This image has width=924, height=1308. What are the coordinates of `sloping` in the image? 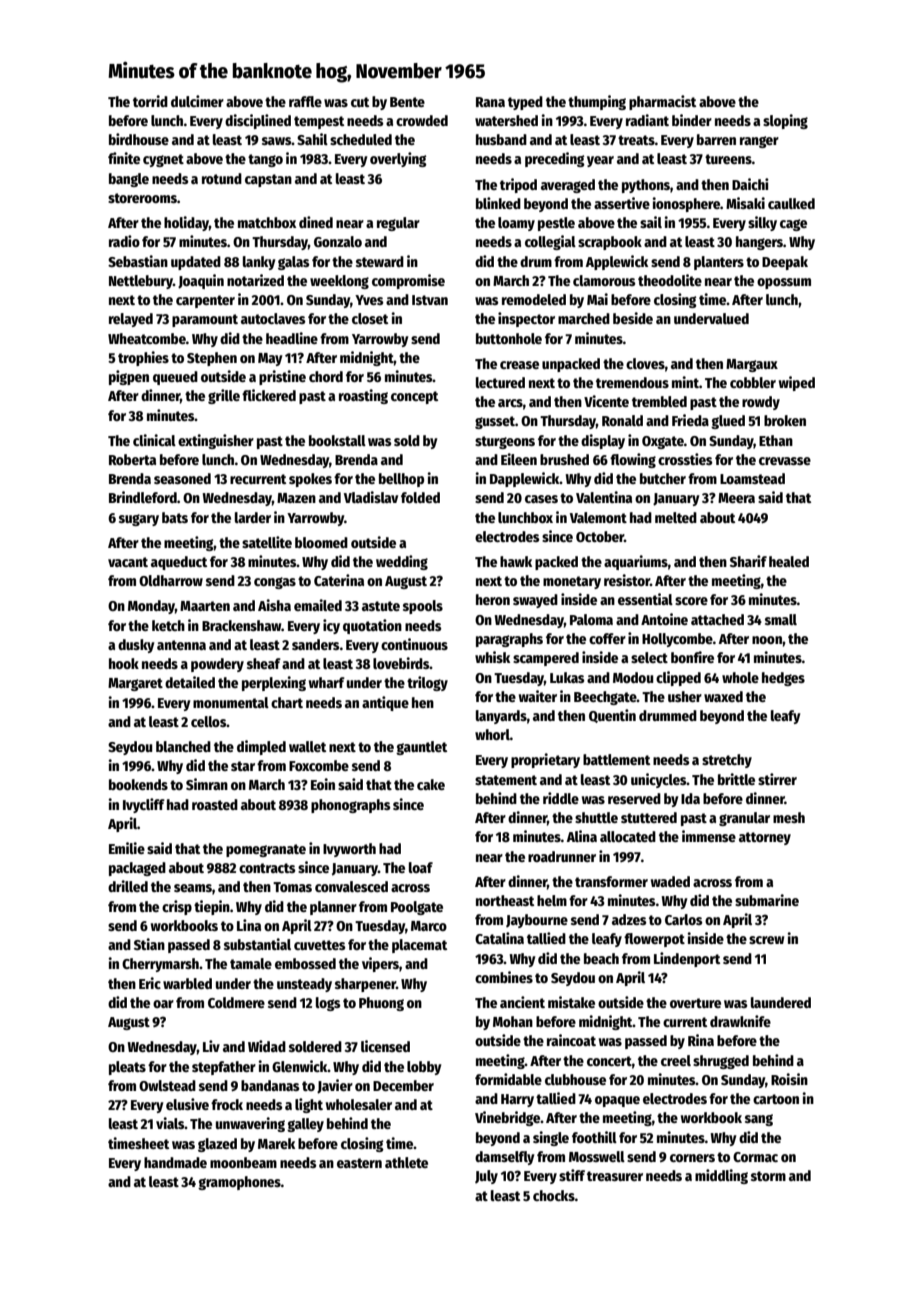 It's located at (785, 121).
